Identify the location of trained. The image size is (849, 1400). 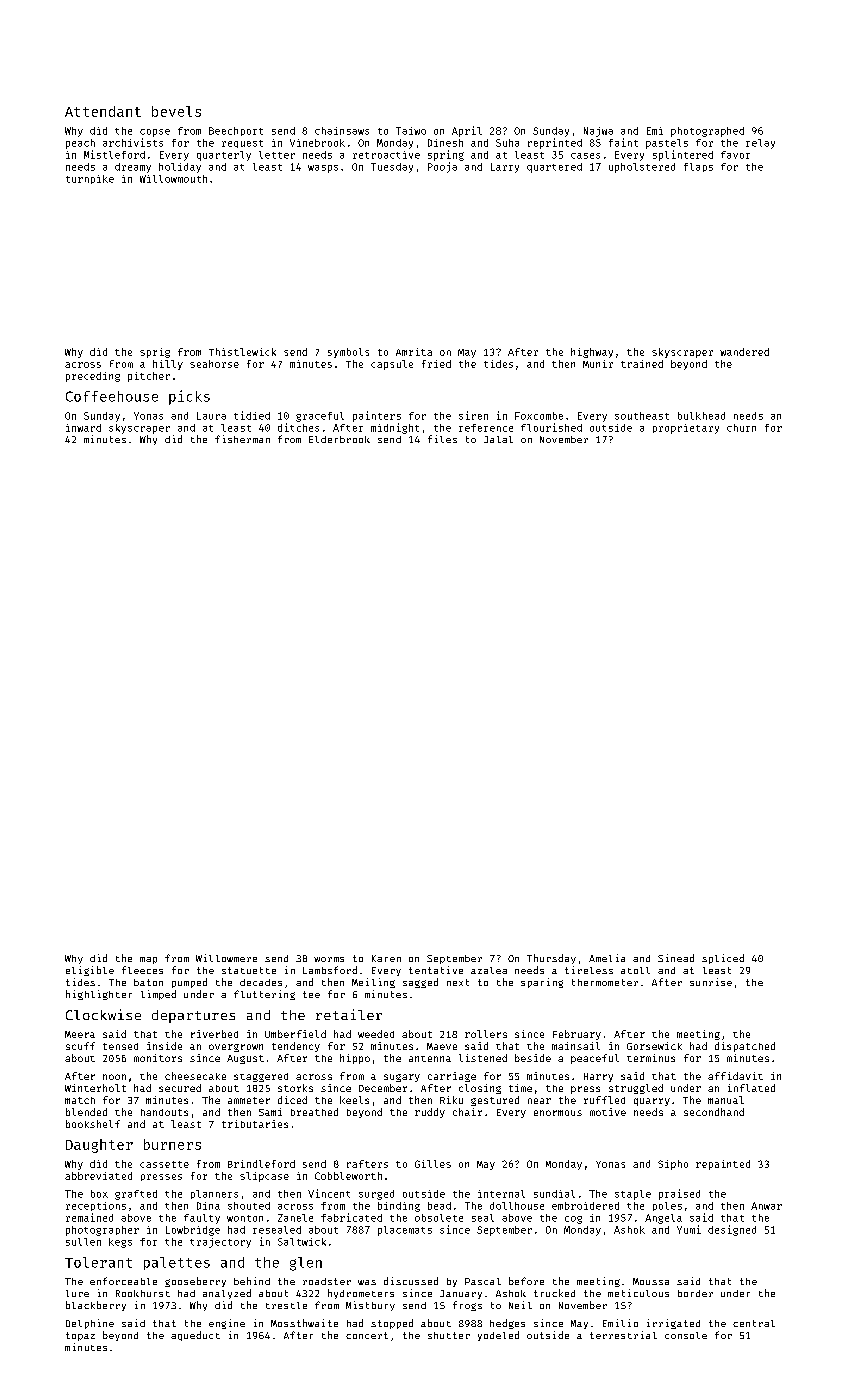
(642, 364).
